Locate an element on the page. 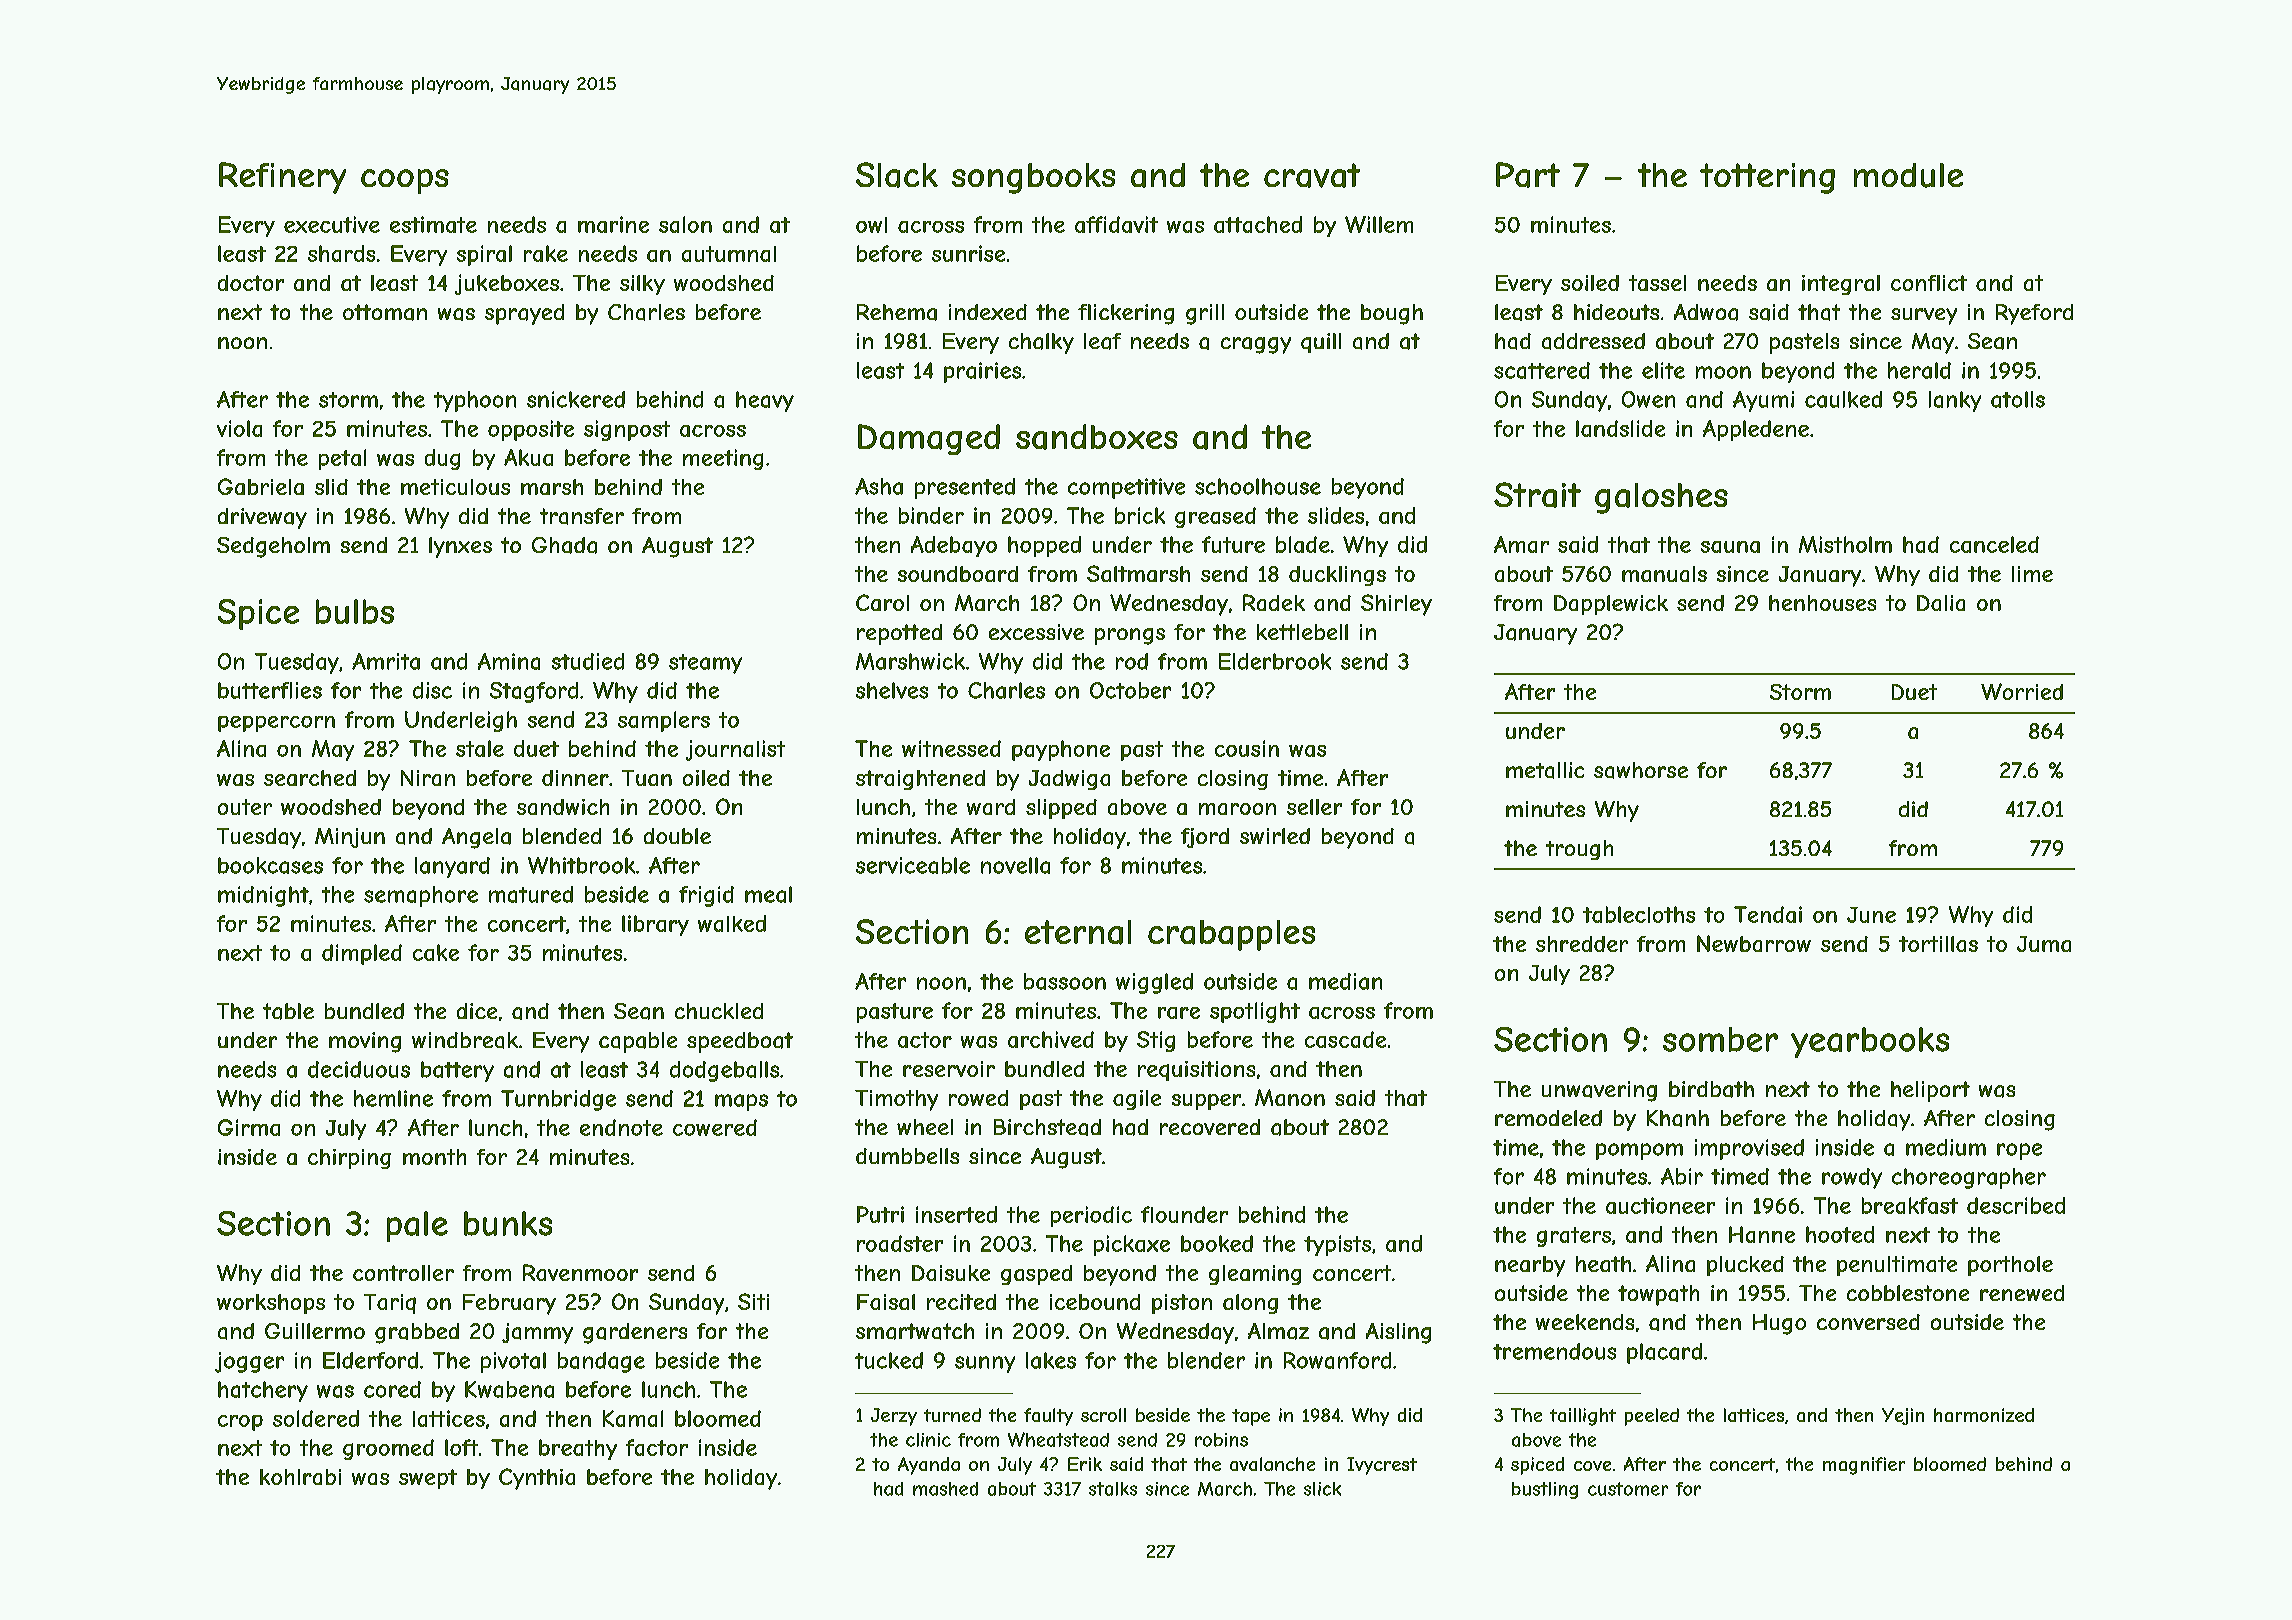  kohlrabi is located at coordinates (300, 1477).
